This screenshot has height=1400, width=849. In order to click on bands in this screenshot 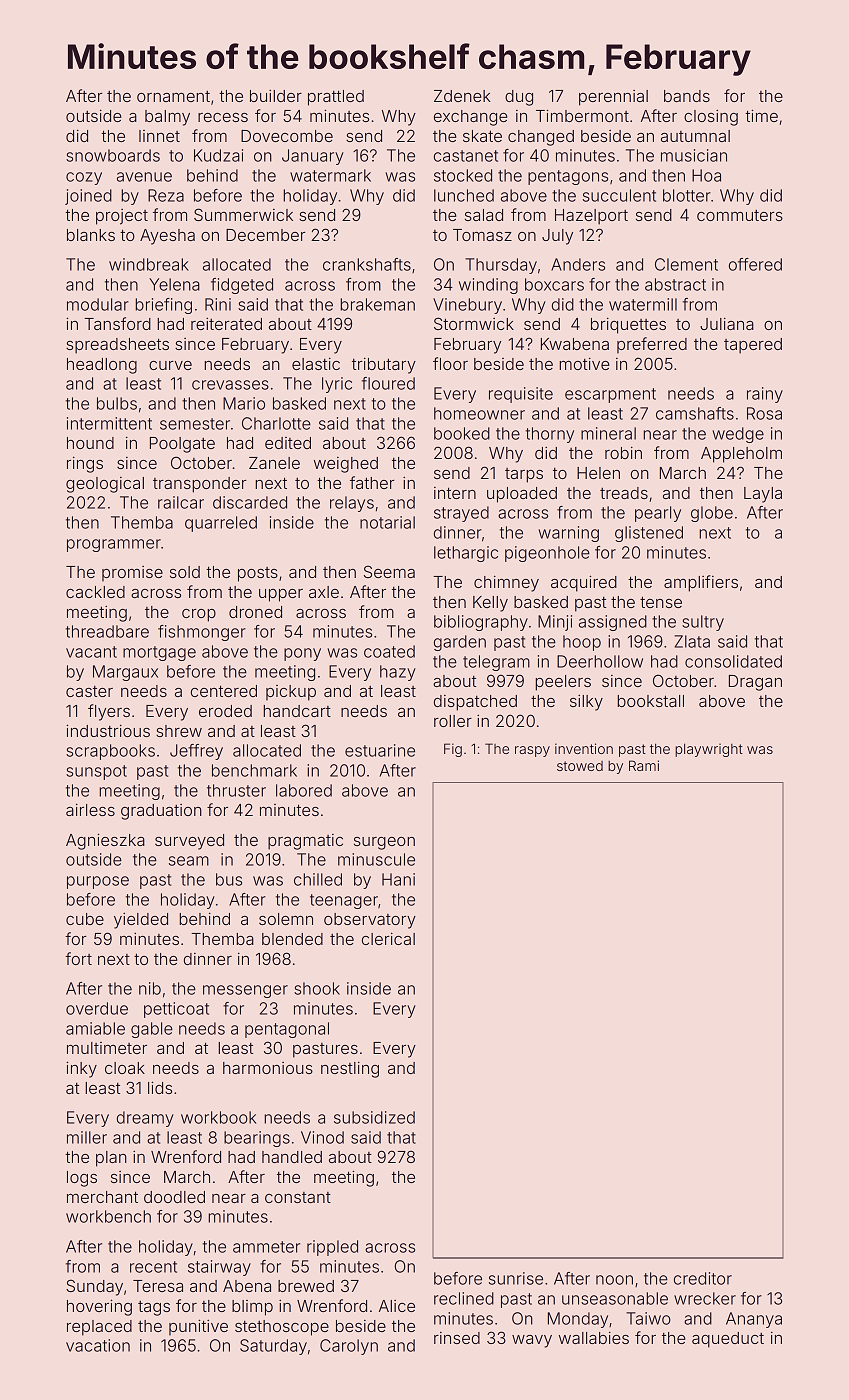, I will do `click(687, 96)`.
